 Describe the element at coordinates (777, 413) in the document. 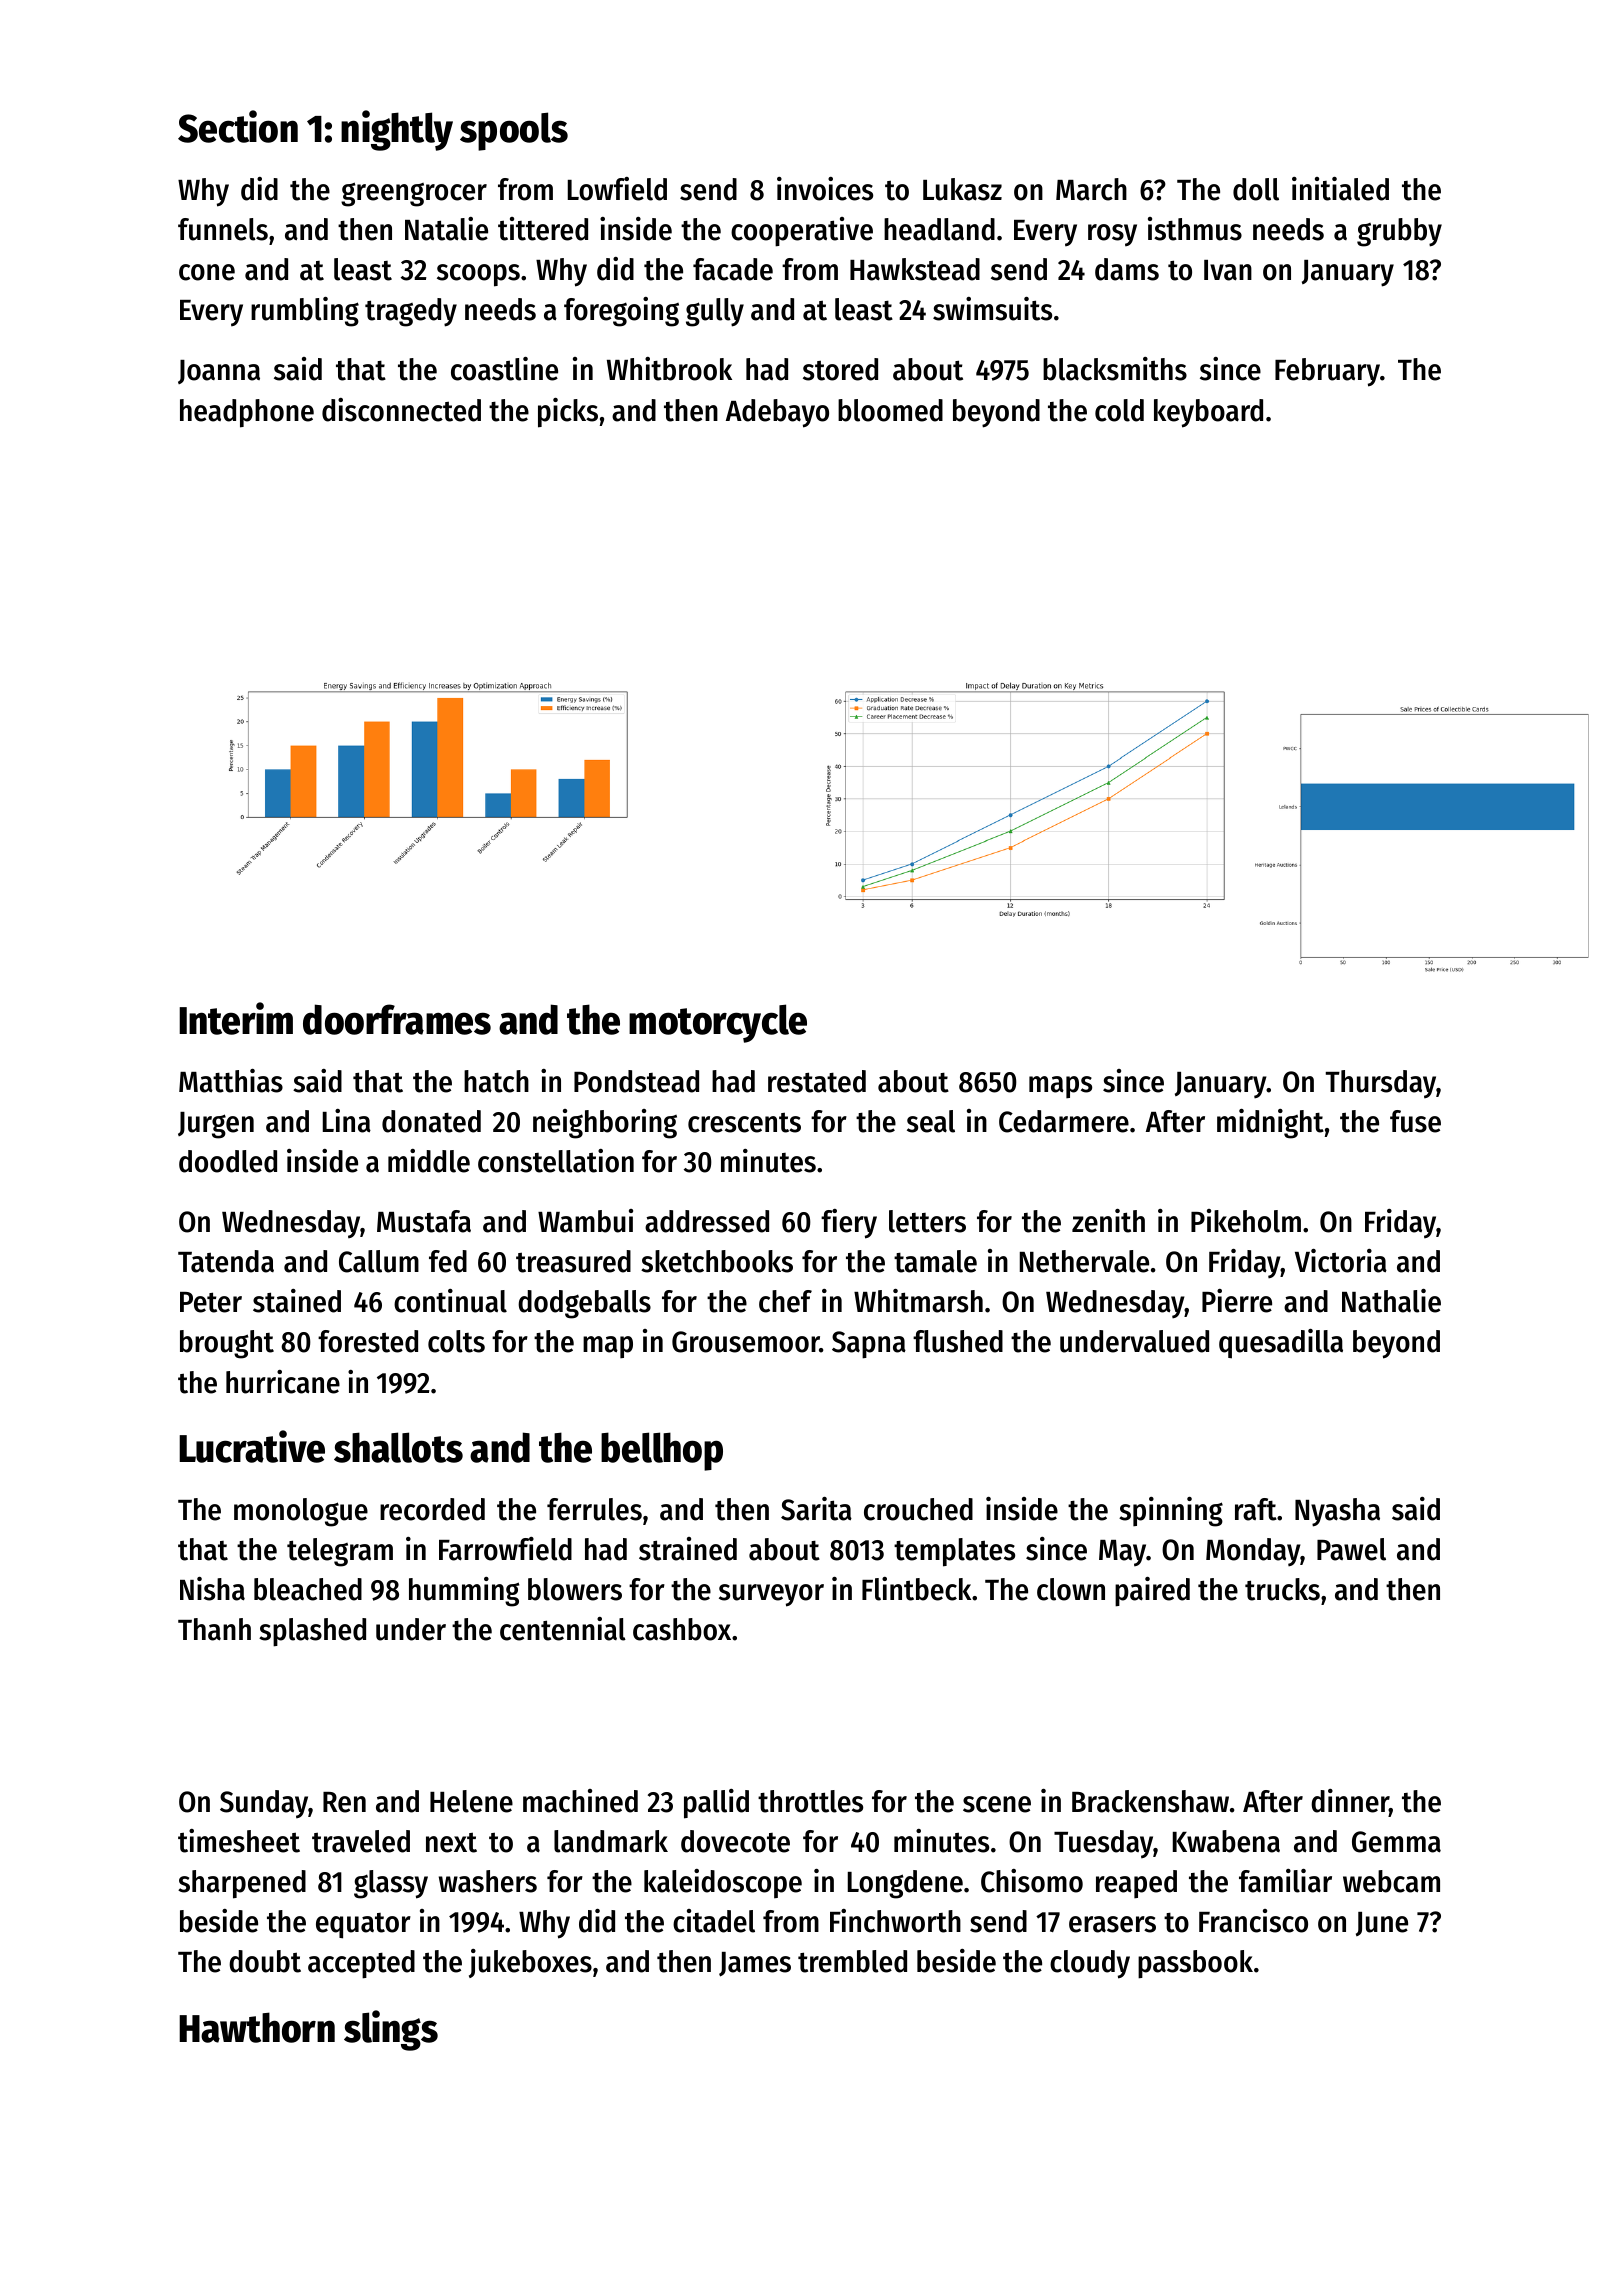

I see `Adebayo` at that location.
